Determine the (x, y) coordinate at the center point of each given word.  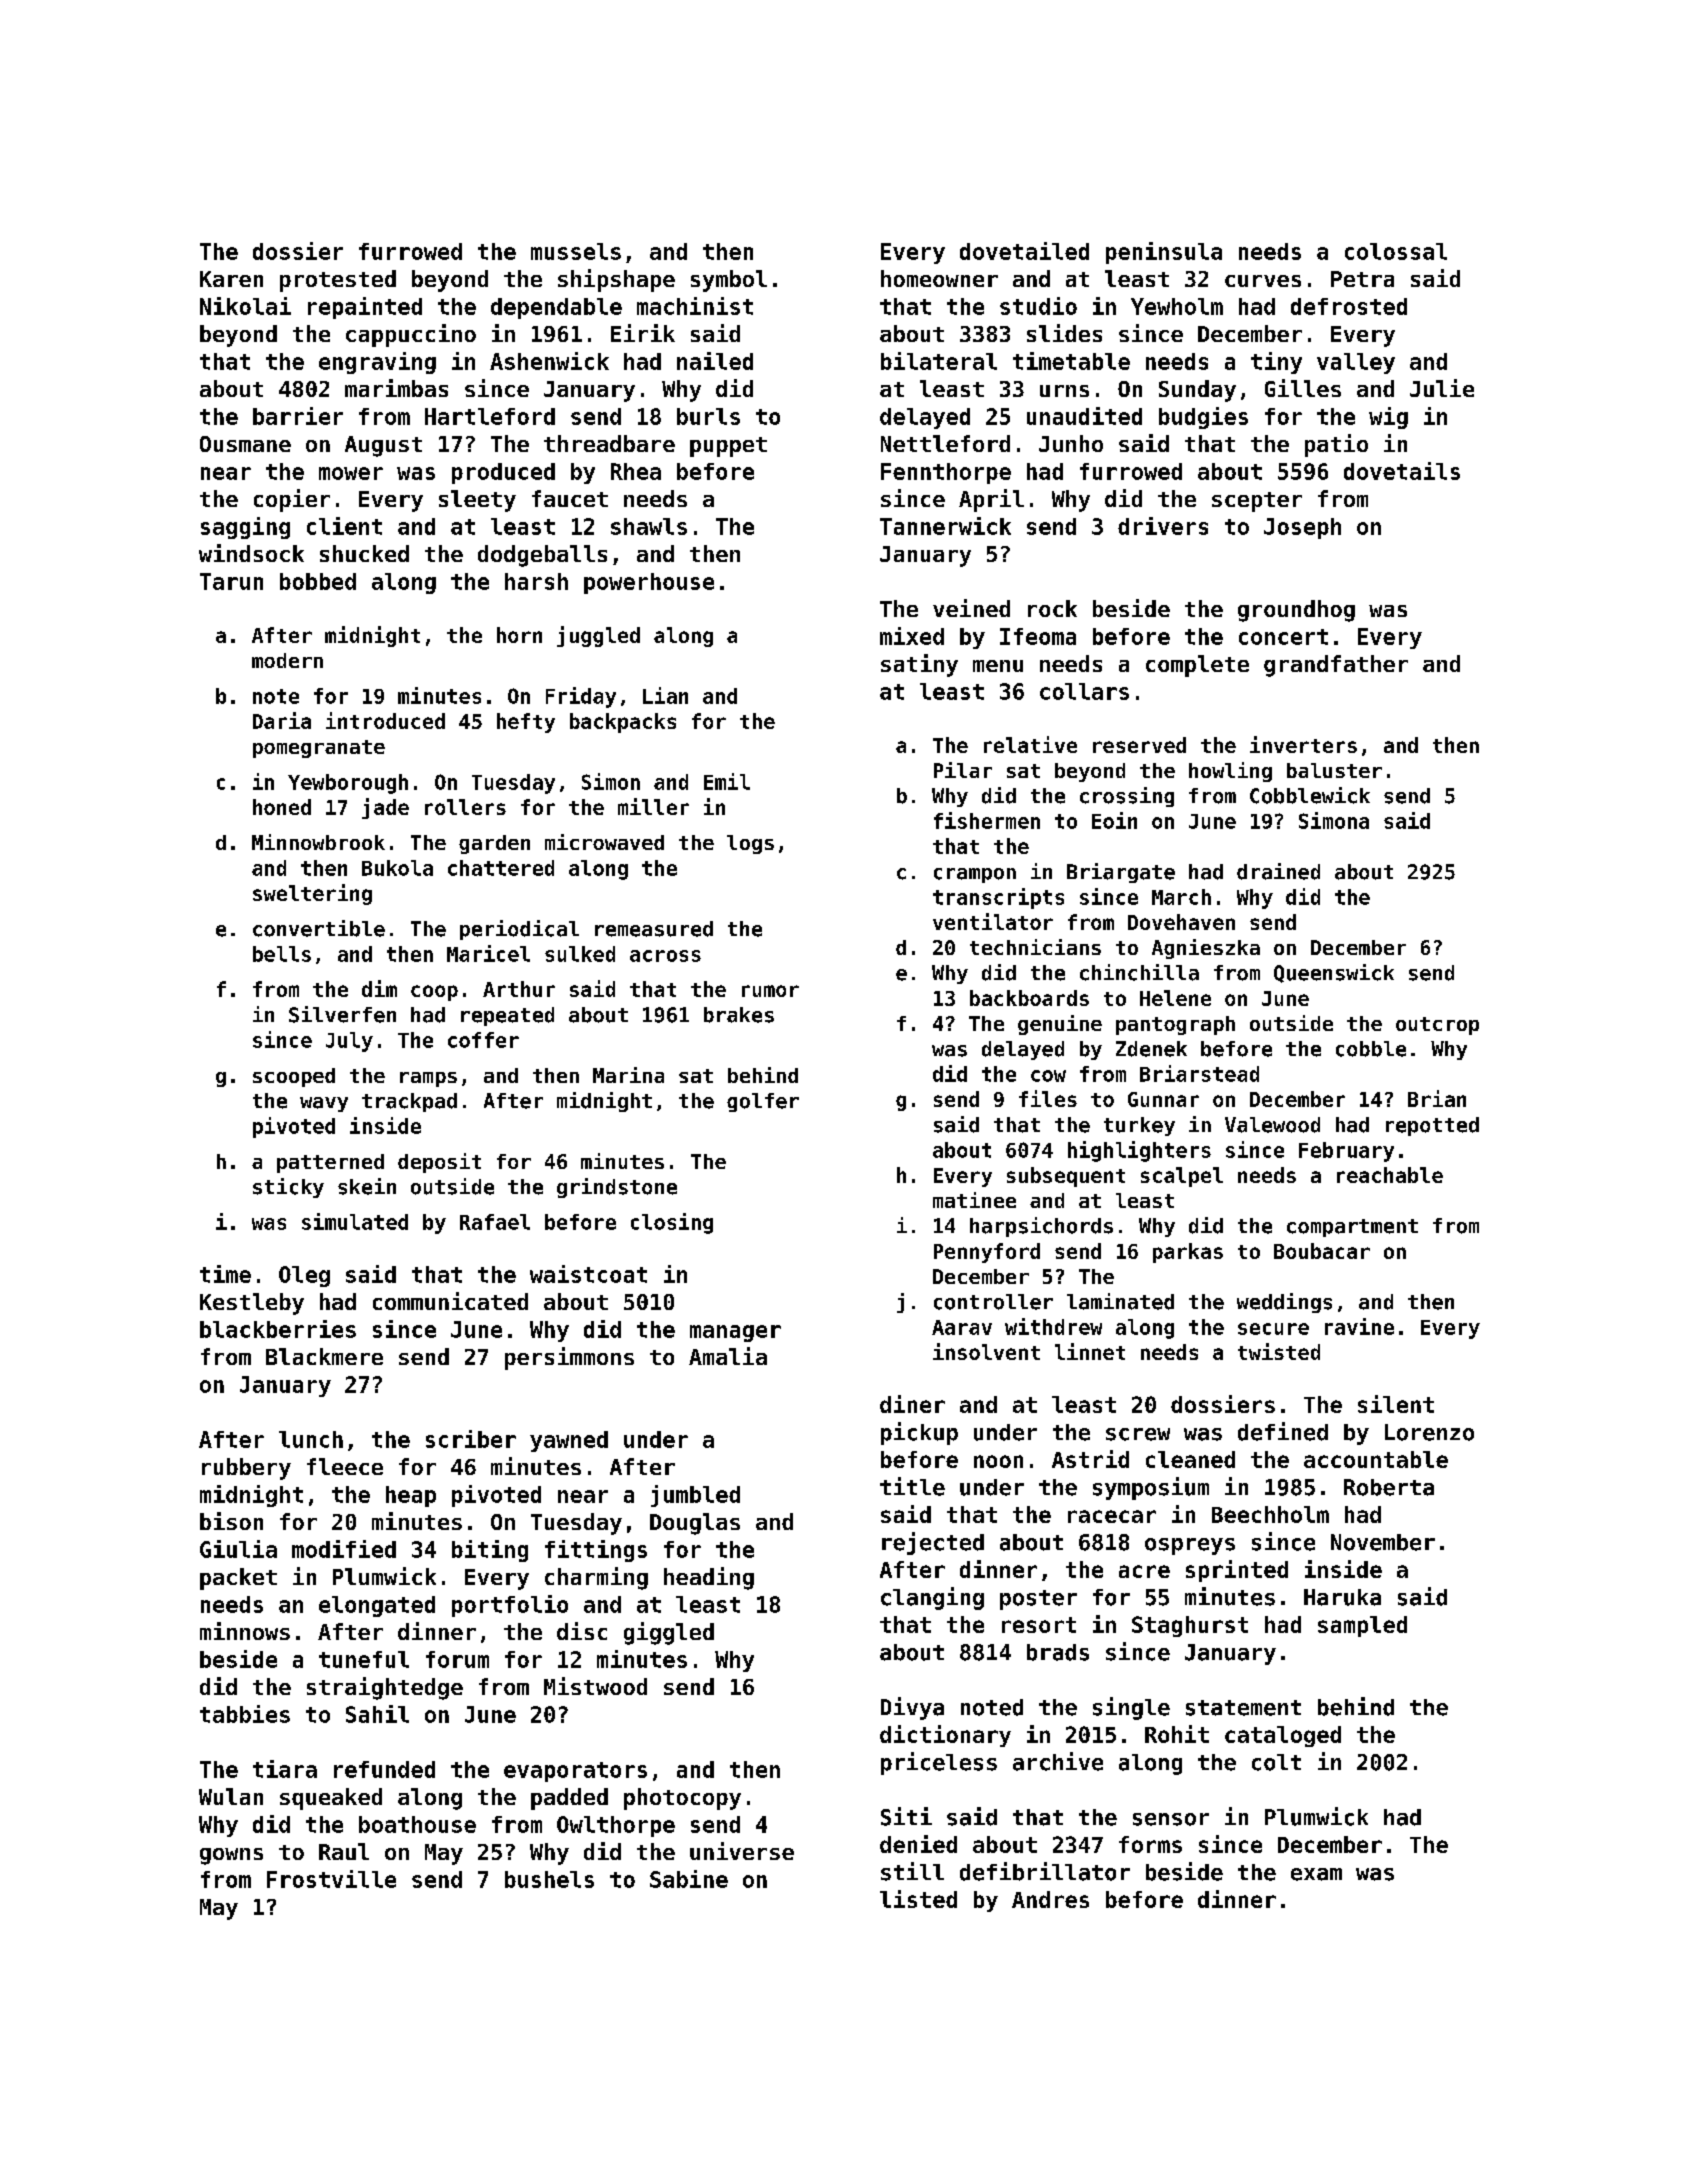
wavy (324, 1104)
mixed (912, 636)
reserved (1139, 745)
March (1181, 897)
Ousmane (245, 444)
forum (457, 1659)
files (1048, 1098)
